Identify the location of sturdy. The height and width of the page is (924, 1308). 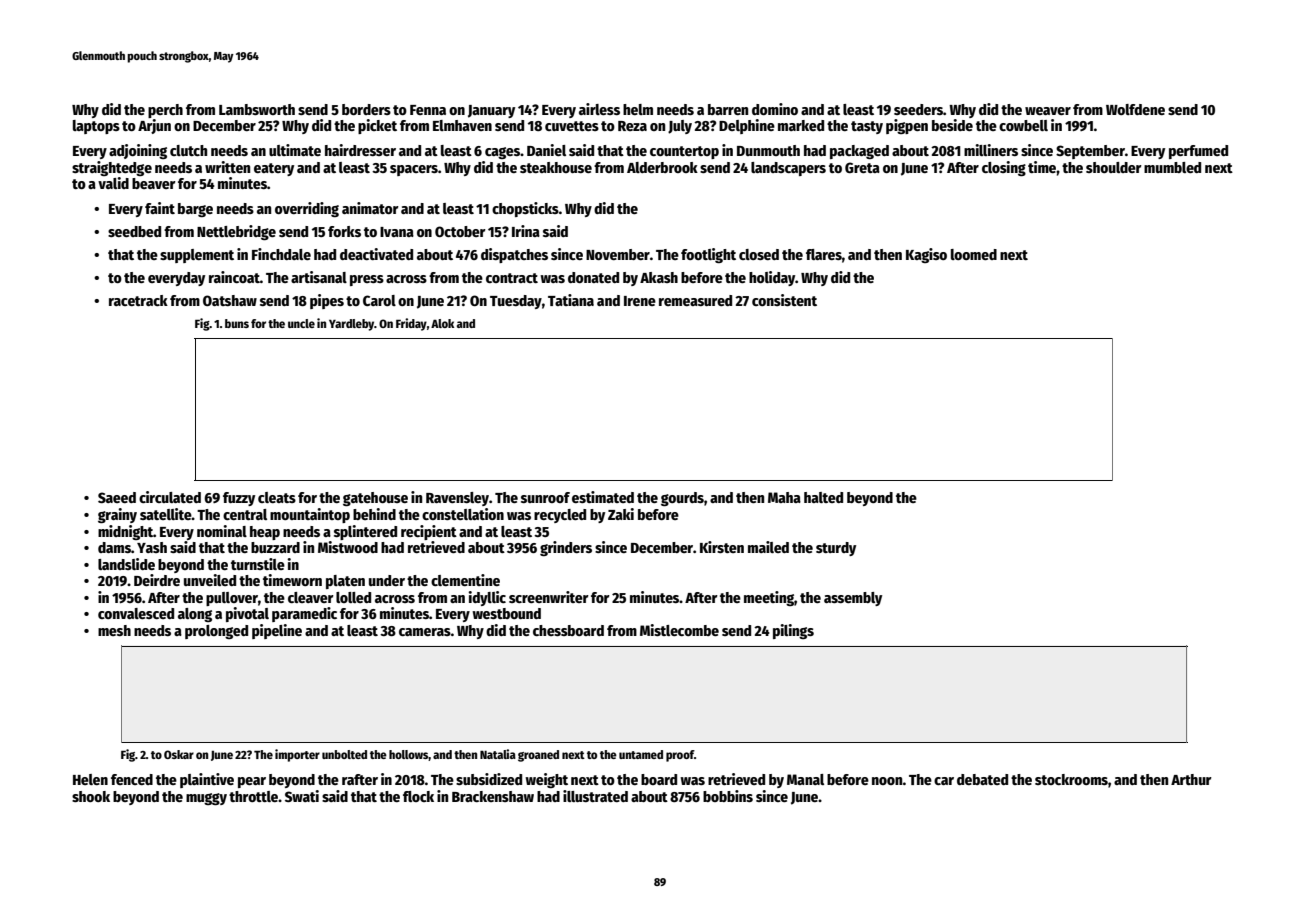
(836, 549).
